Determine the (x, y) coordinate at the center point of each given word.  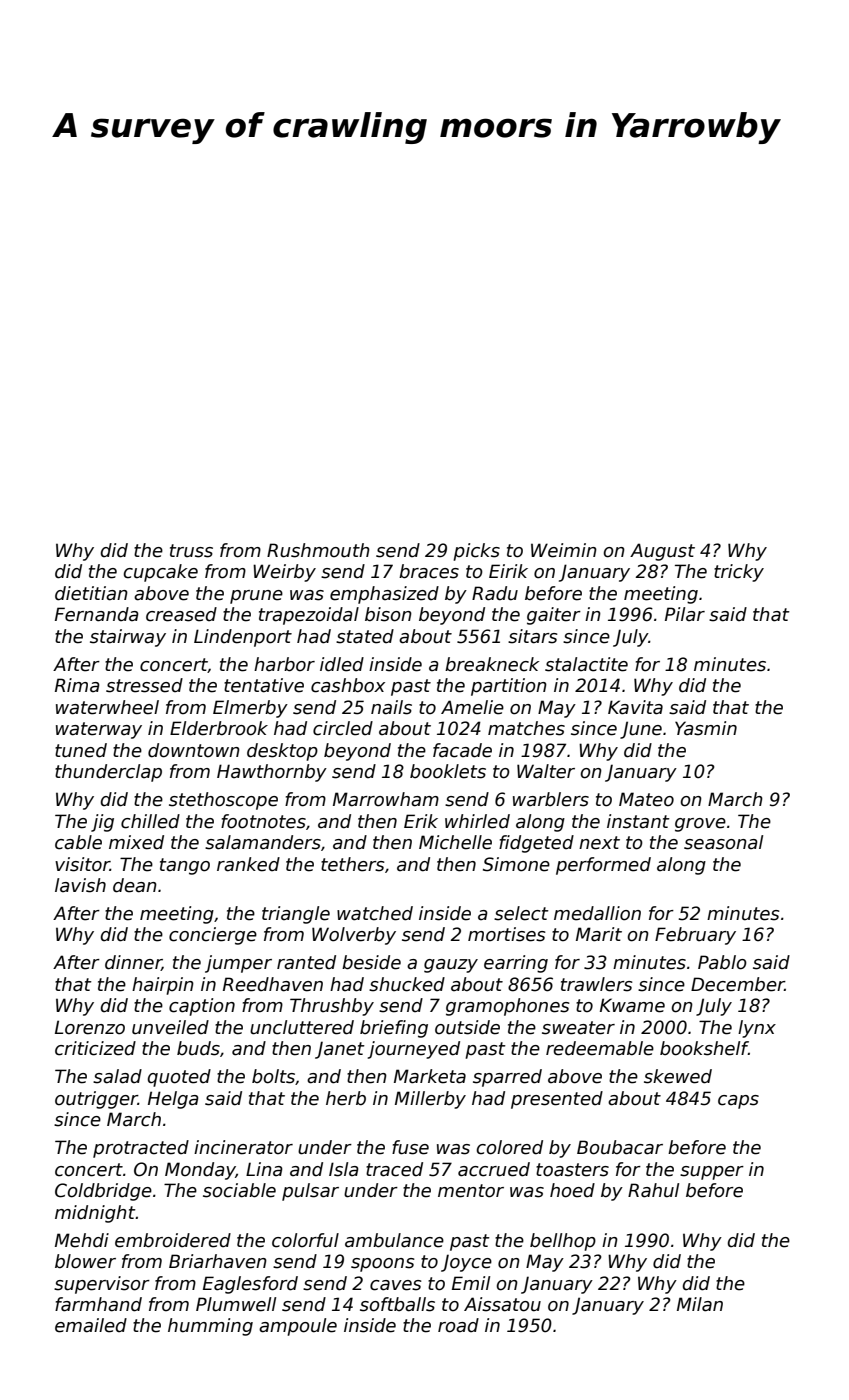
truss (191, 551)
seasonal (723, 842)
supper (712, 1173)
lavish (80, 885)
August (662, 552)
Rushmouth (318, 550)
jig (102, 823)
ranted (306, 962)
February (695, 936)
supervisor (102, 1285)
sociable (239, 1190)
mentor (471, 1191)
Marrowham (386, 799)
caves (396, 1285)
